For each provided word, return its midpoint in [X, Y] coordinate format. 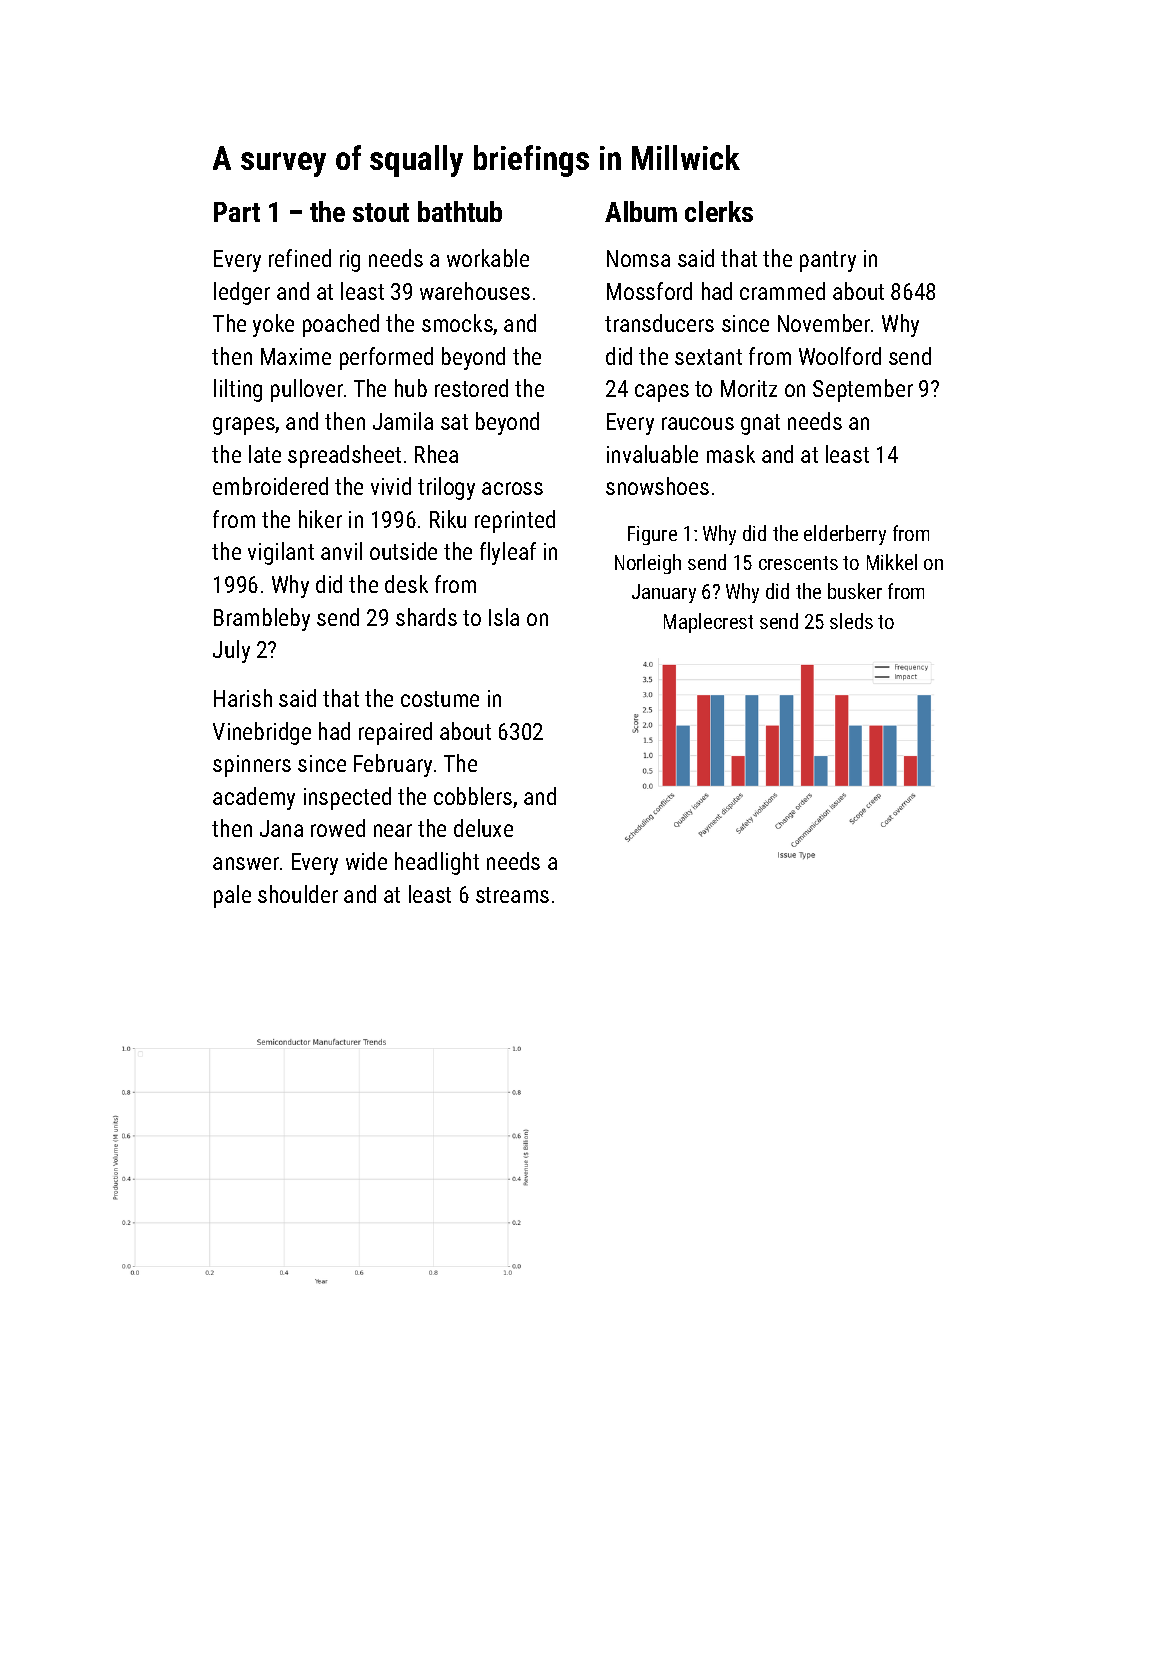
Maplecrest [708, 623]
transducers [659, 323]
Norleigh [648, 564]
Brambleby [262, 619]
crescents [798, 563]
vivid [391, 486]
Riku [448, 519]
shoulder [298, 894]
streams [512, 895]
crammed [782, 291]
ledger [242, 293]
